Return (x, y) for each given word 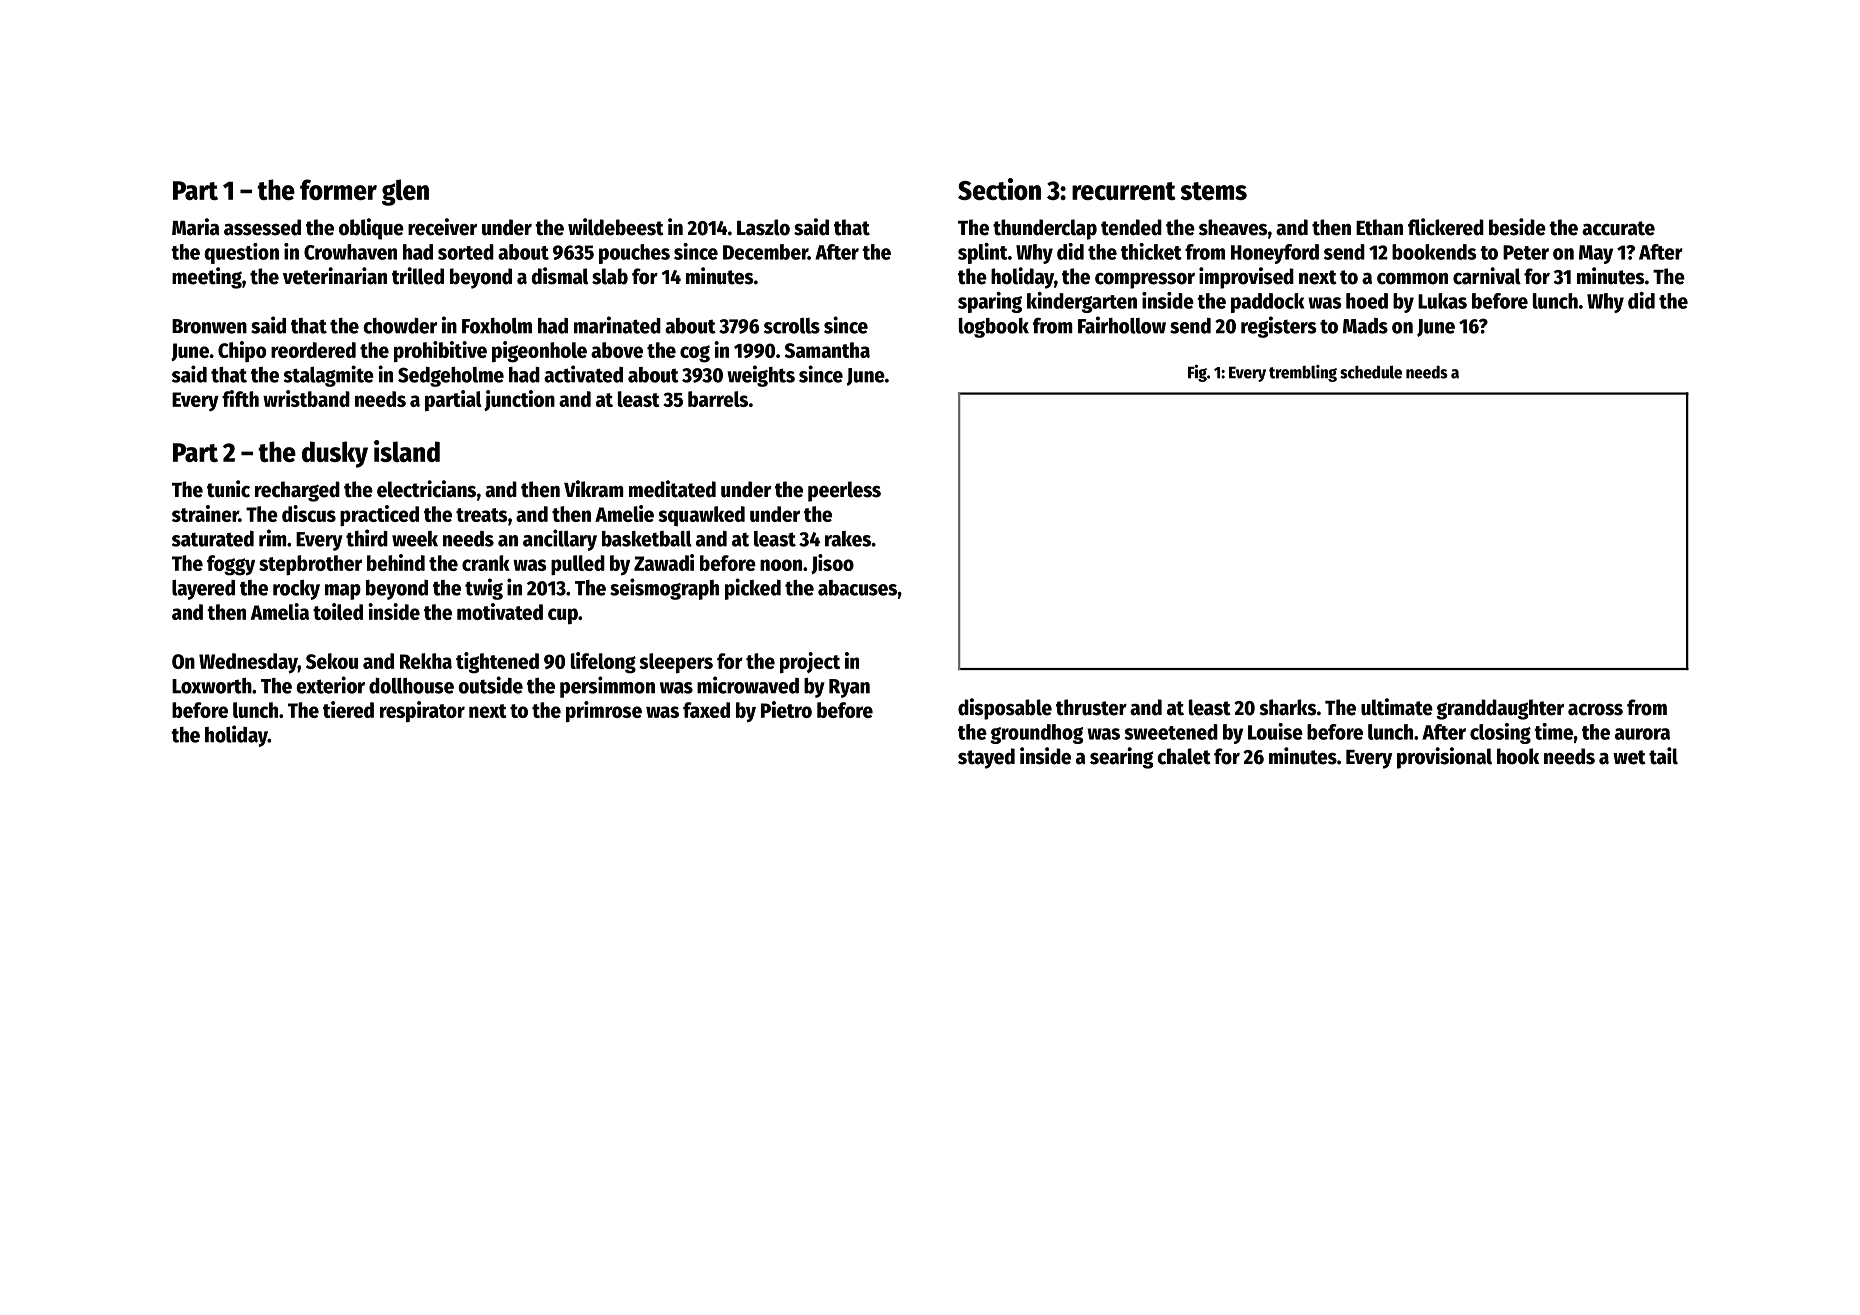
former (338, 189)
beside (1517, 227)
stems (1214, 191)
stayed (986, 758)
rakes (848, 539)
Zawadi (664, 562)
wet (1629, 757)
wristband (306, 398)
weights (761, 376)
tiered (348, 709)
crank (486, 563)
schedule (1371, 372)
